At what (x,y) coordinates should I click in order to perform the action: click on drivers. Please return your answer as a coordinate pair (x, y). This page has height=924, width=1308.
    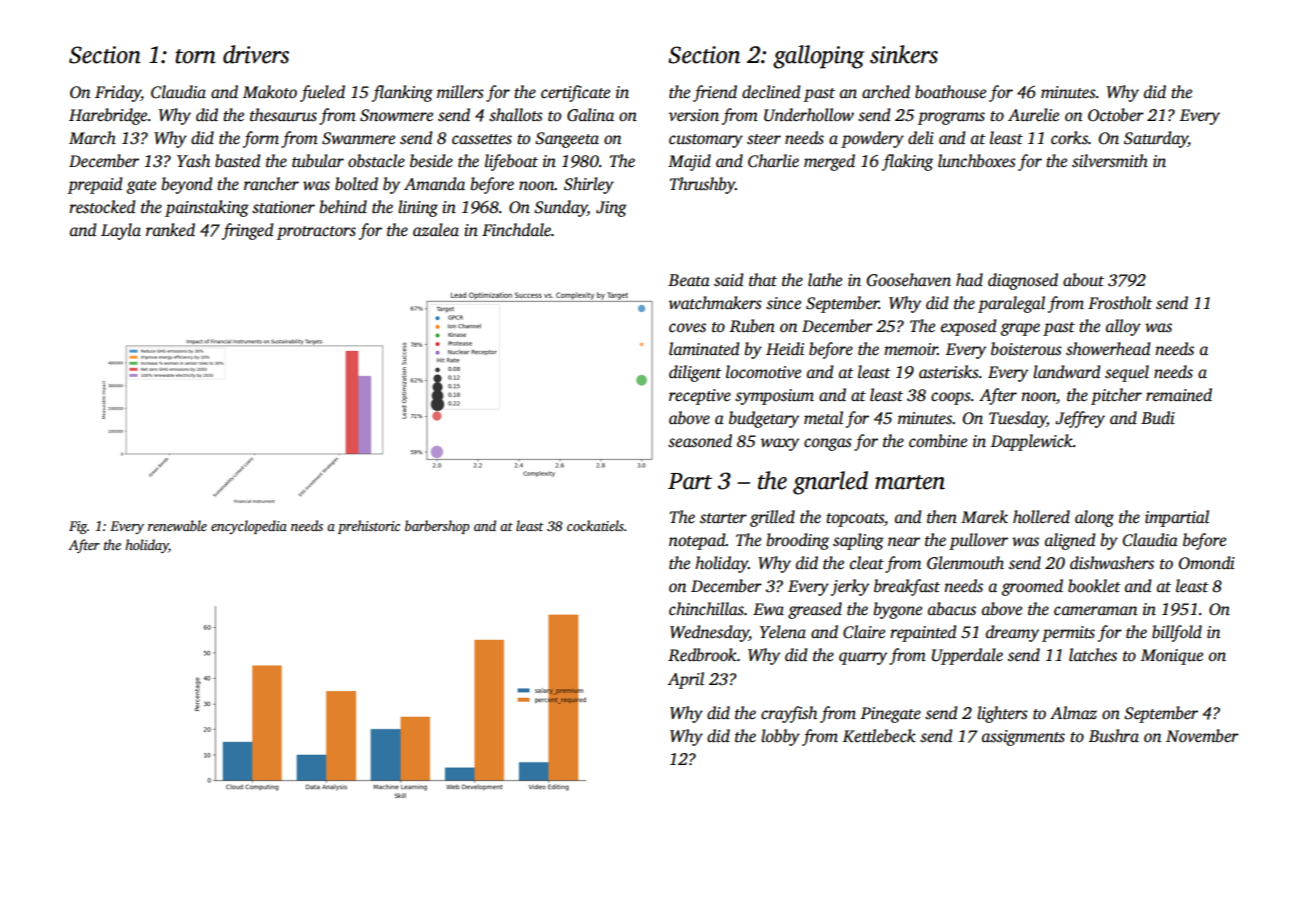
    Looking at the image, I should click on (256, 54).
